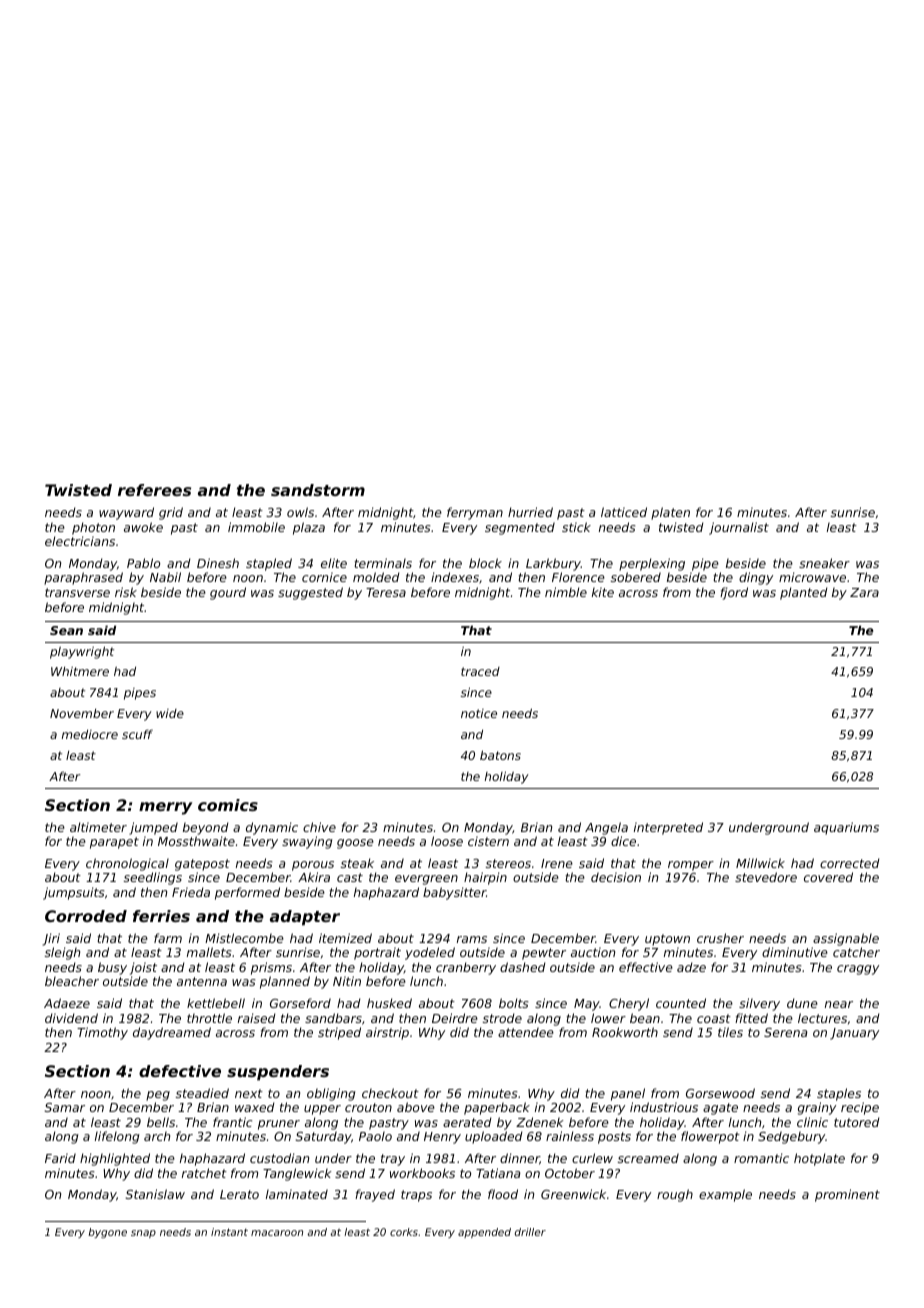  I want to click on Dinesh, so click(218, 563).
